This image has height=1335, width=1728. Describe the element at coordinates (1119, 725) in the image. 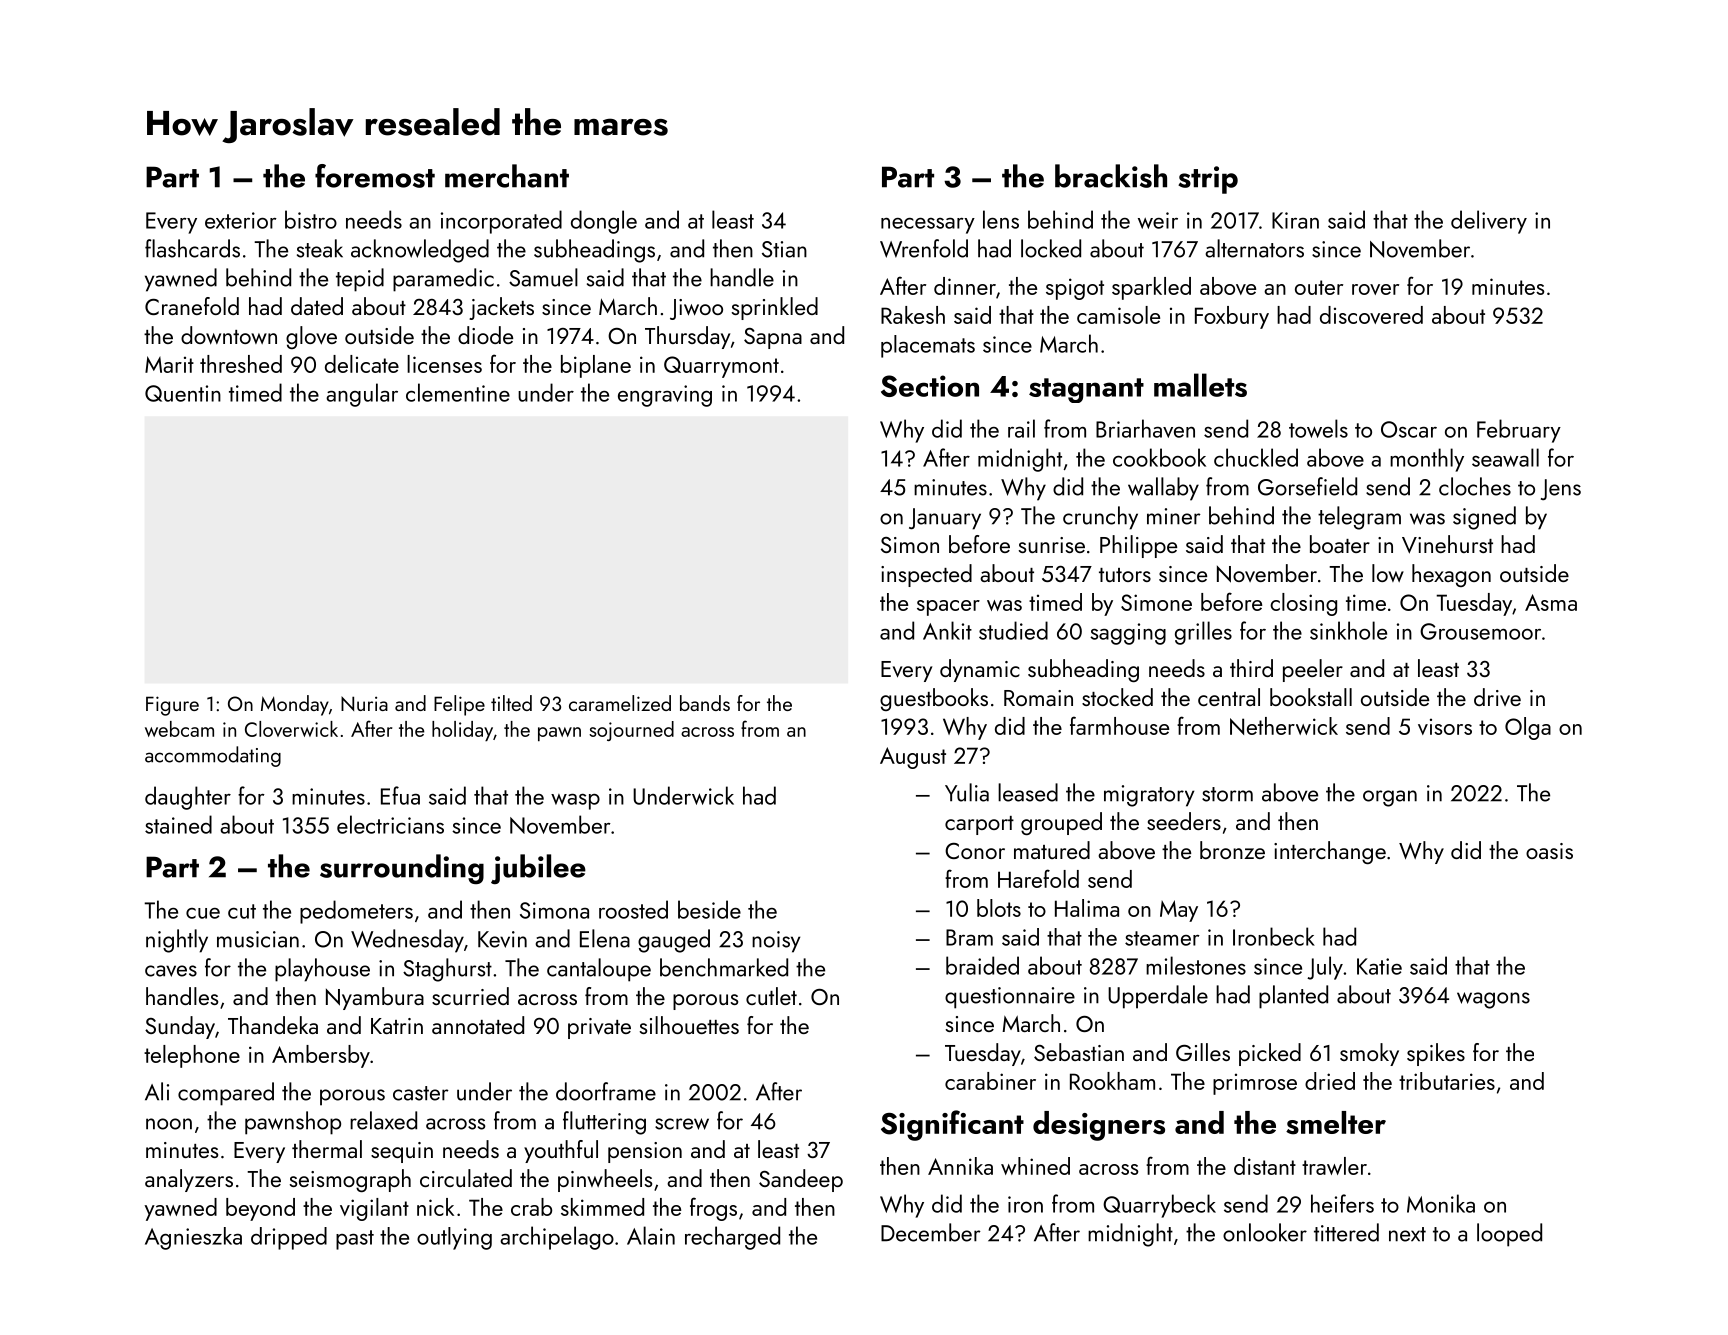

I see `farmhouse` at that location.
